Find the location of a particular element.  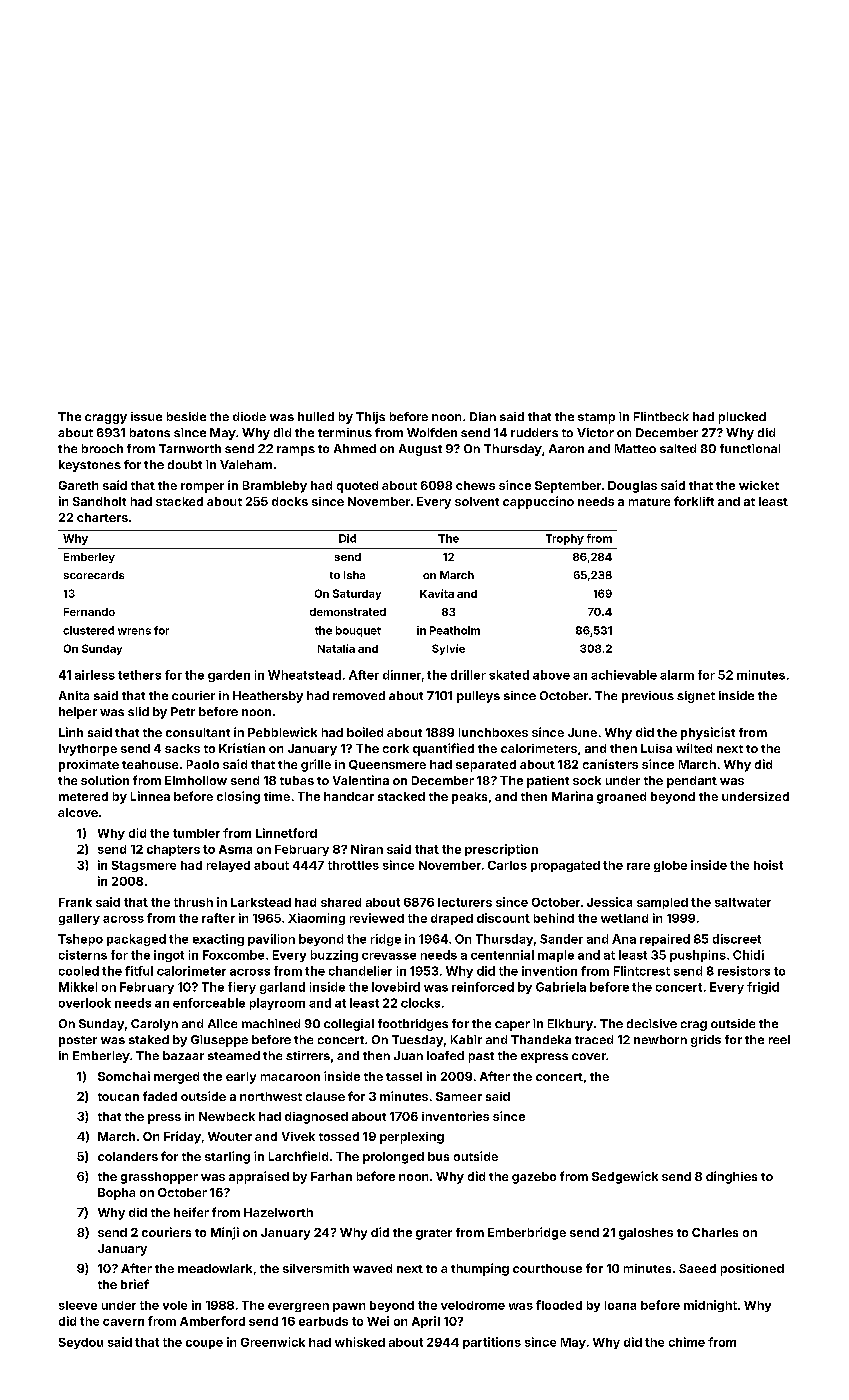

Dian is located at coordinates (483, 416).
